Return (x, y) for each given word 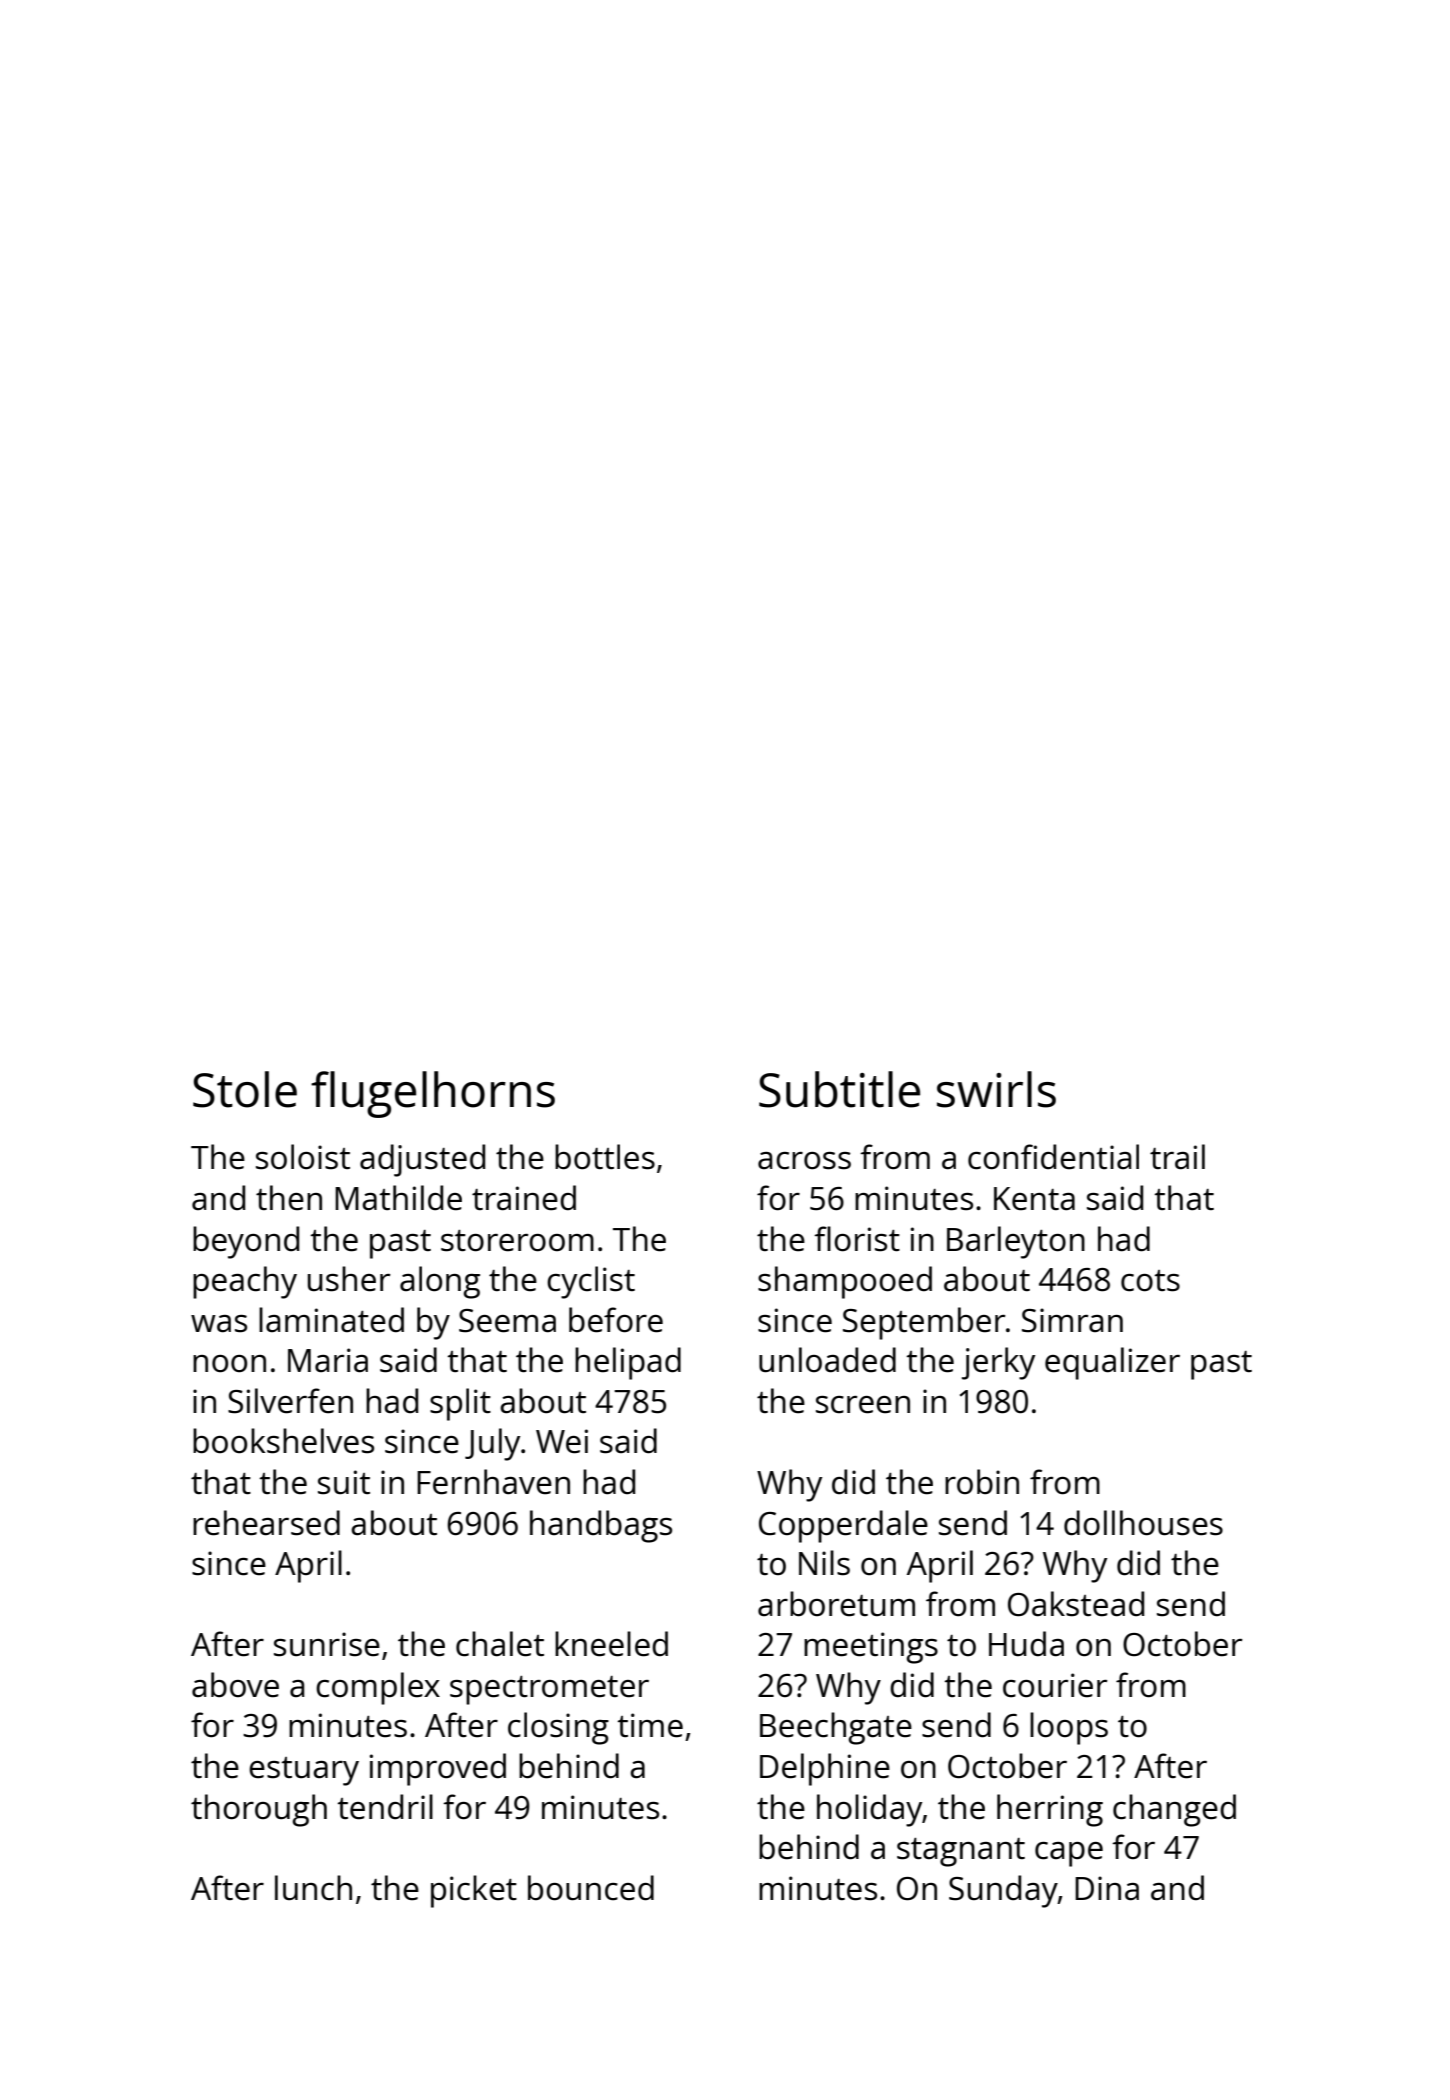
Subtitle (839, 1089)
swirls (996, 1089)
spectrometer (549, 1690)
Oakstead (1076, 1604)
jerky (998, 1363)
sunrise (327, 1644)
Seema (507, 1321)
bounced (591, 1888)
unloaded (827, 1360)
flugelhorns (433, 1094)
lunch (313, 1888)
